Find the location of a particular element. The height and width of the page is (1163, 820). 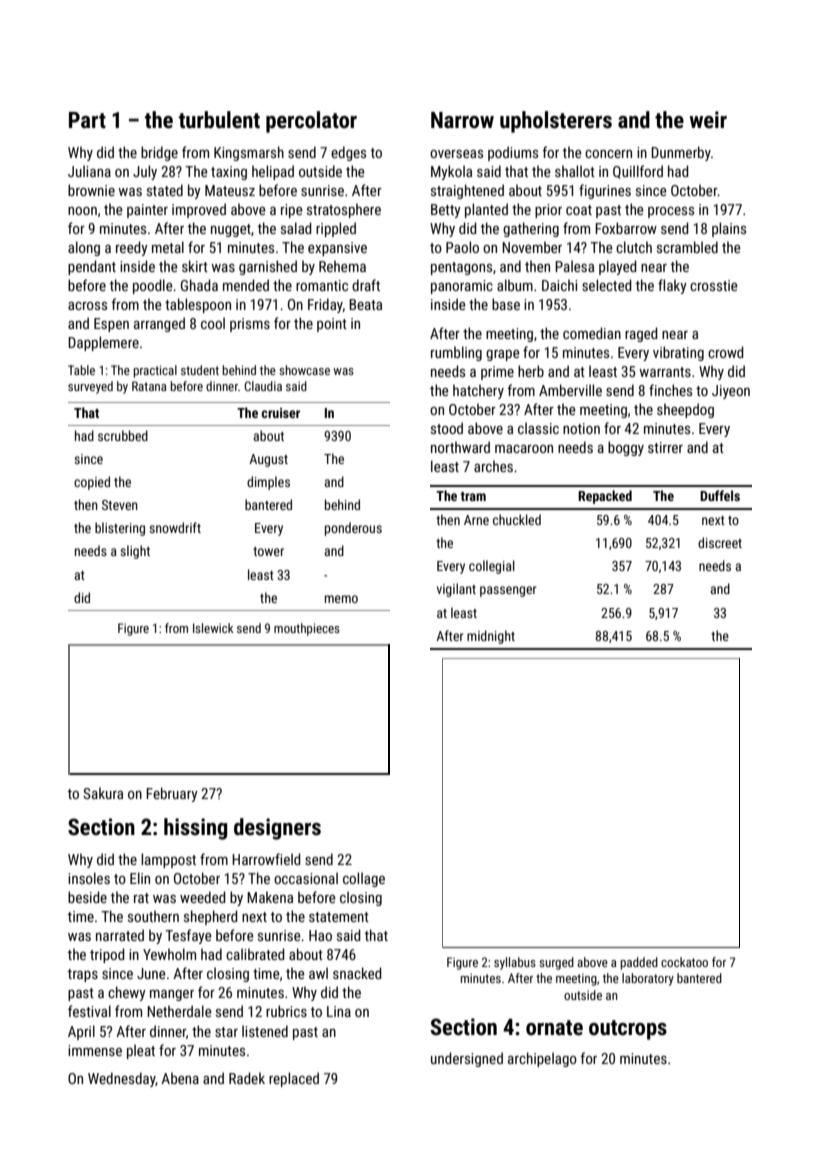

skirt is located at coordinates (195, 266).
